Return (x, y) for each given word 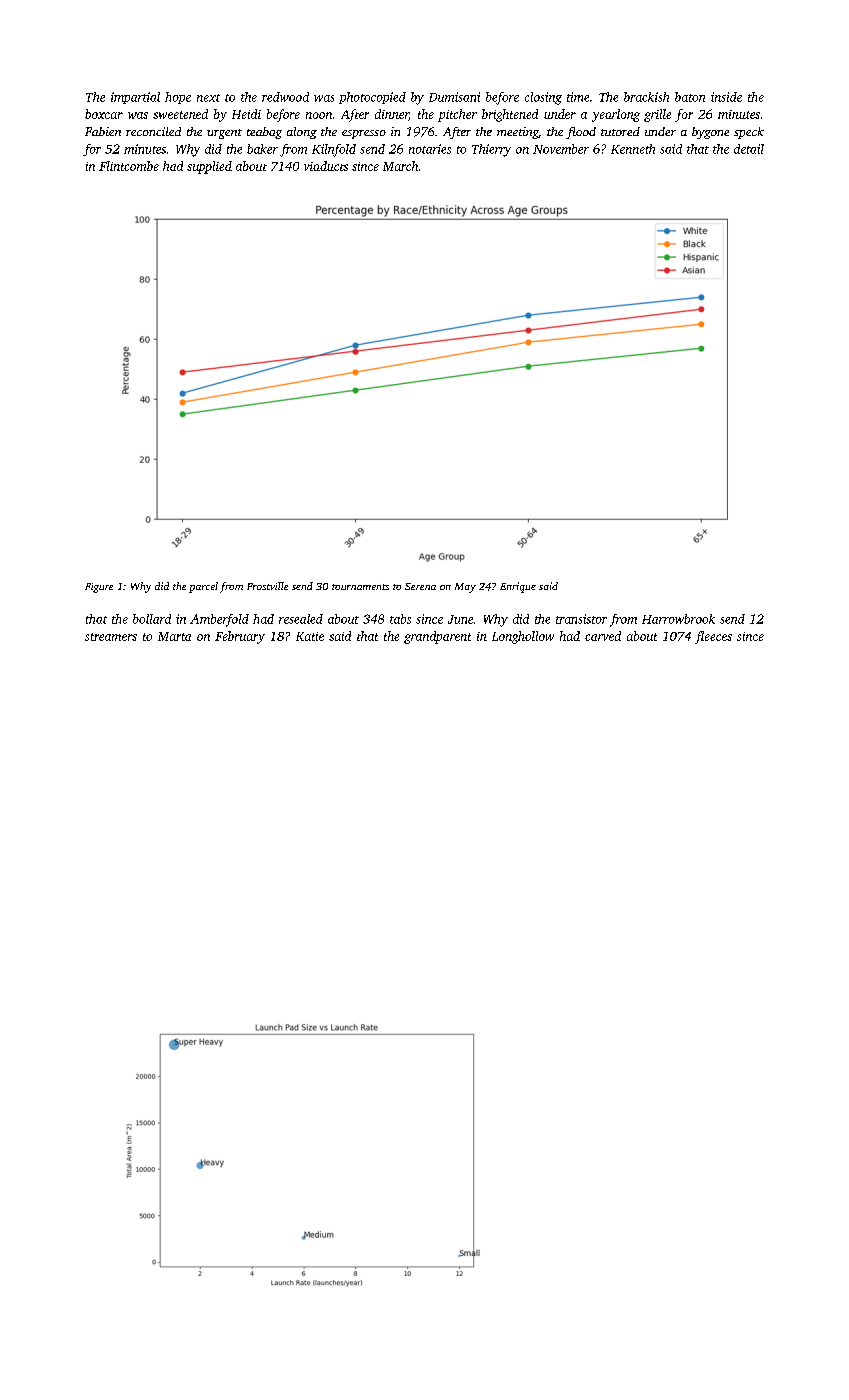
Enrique (518, 587)
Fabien (103, 131)
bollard (152, 619)
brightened (510, 115)
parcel (203, 587)
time (578, 97)
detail (749, 149)
